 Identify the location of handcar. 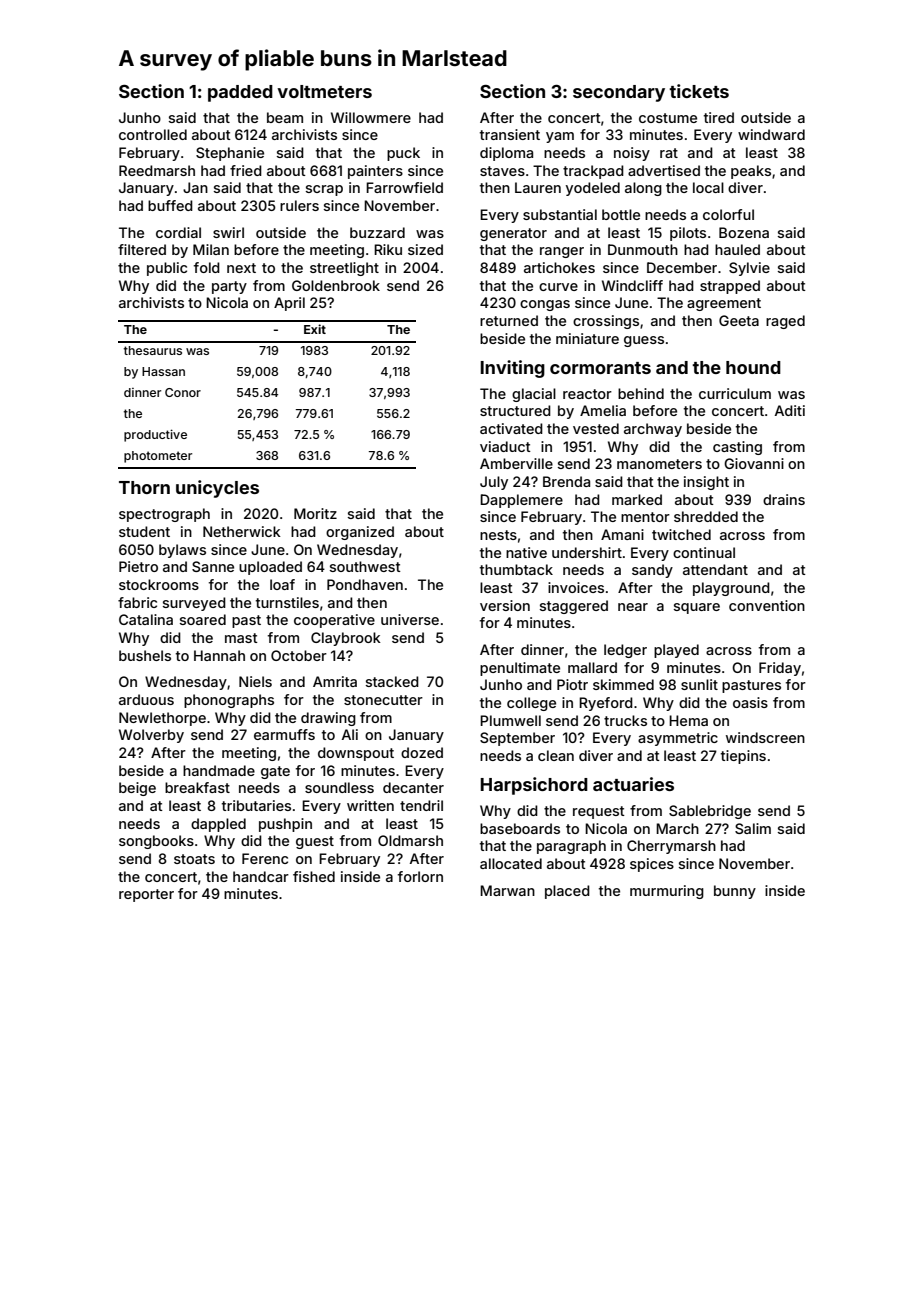
(261, 876).
